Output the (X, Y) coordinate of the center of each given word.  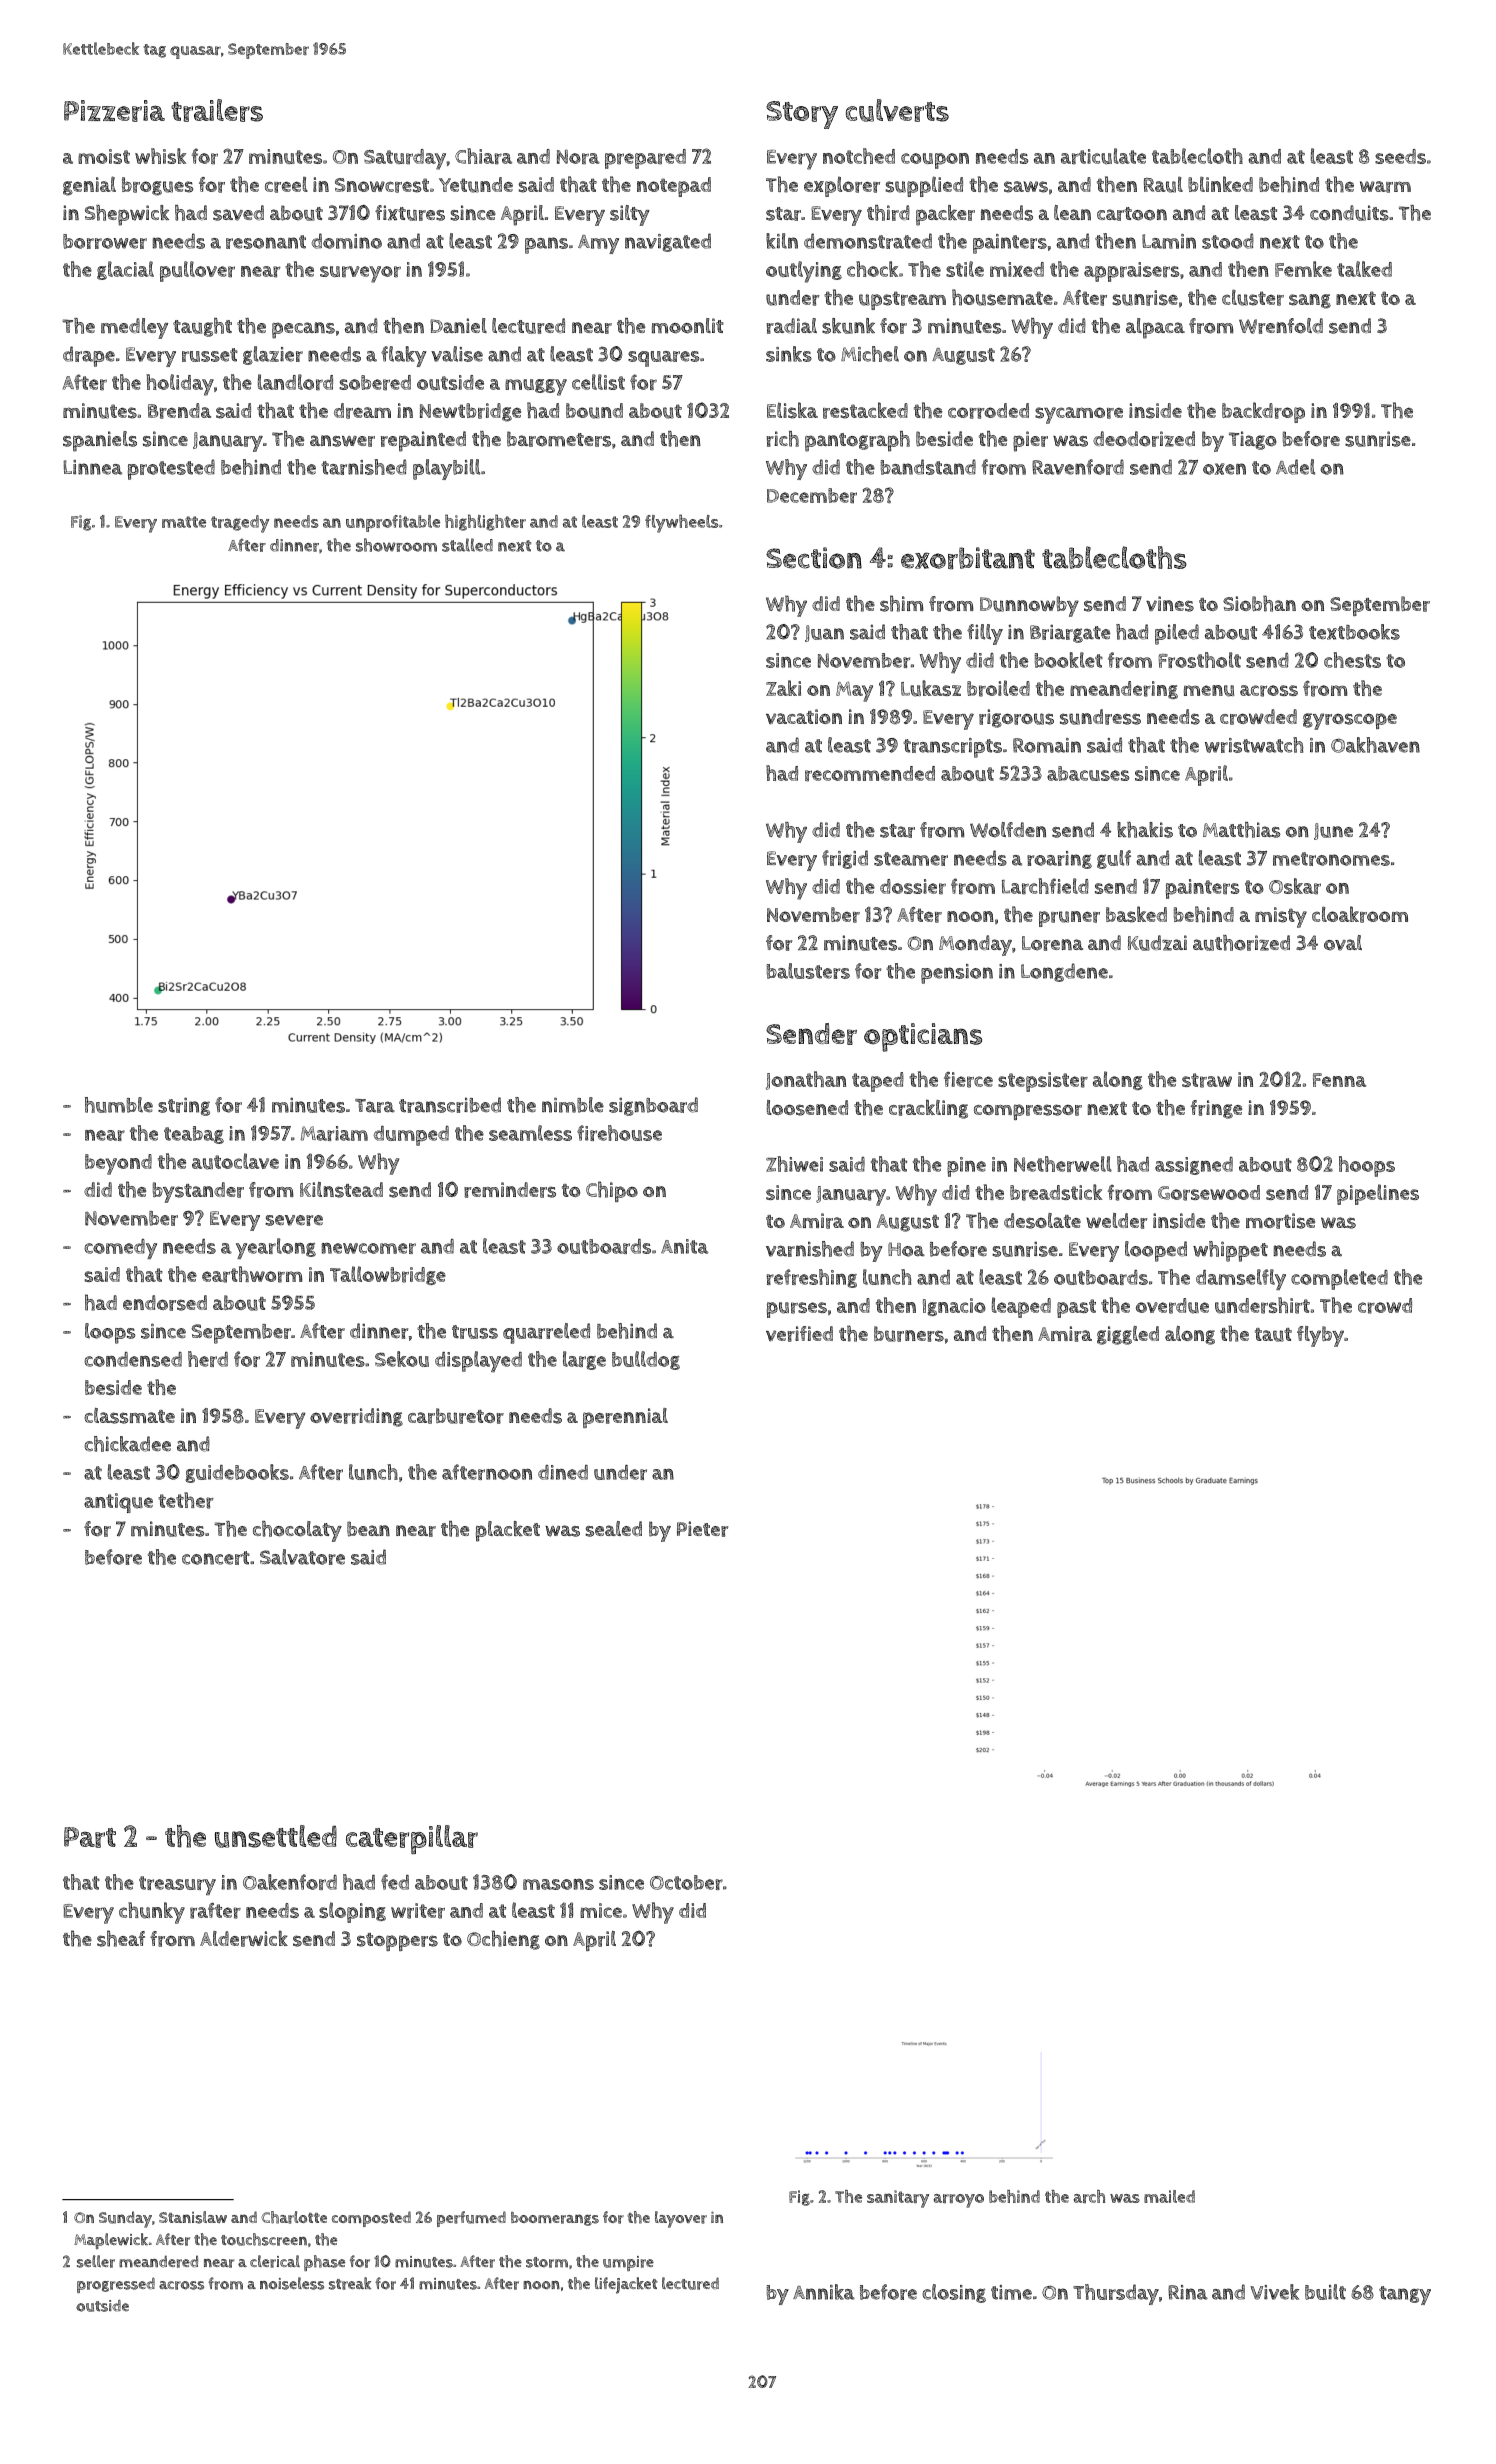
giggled (1128, 1335)
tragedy (240, 524)
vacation (804, 717)
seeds (1400, 156)
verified (799, 1334)
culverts (897, 110)
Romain (1047, 745)
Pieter (702, 1529)
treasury (177, 1885)
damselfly (1241, 1279)
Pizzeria (114, 111)
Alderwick (244, 1938)
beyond (118, 1164)
